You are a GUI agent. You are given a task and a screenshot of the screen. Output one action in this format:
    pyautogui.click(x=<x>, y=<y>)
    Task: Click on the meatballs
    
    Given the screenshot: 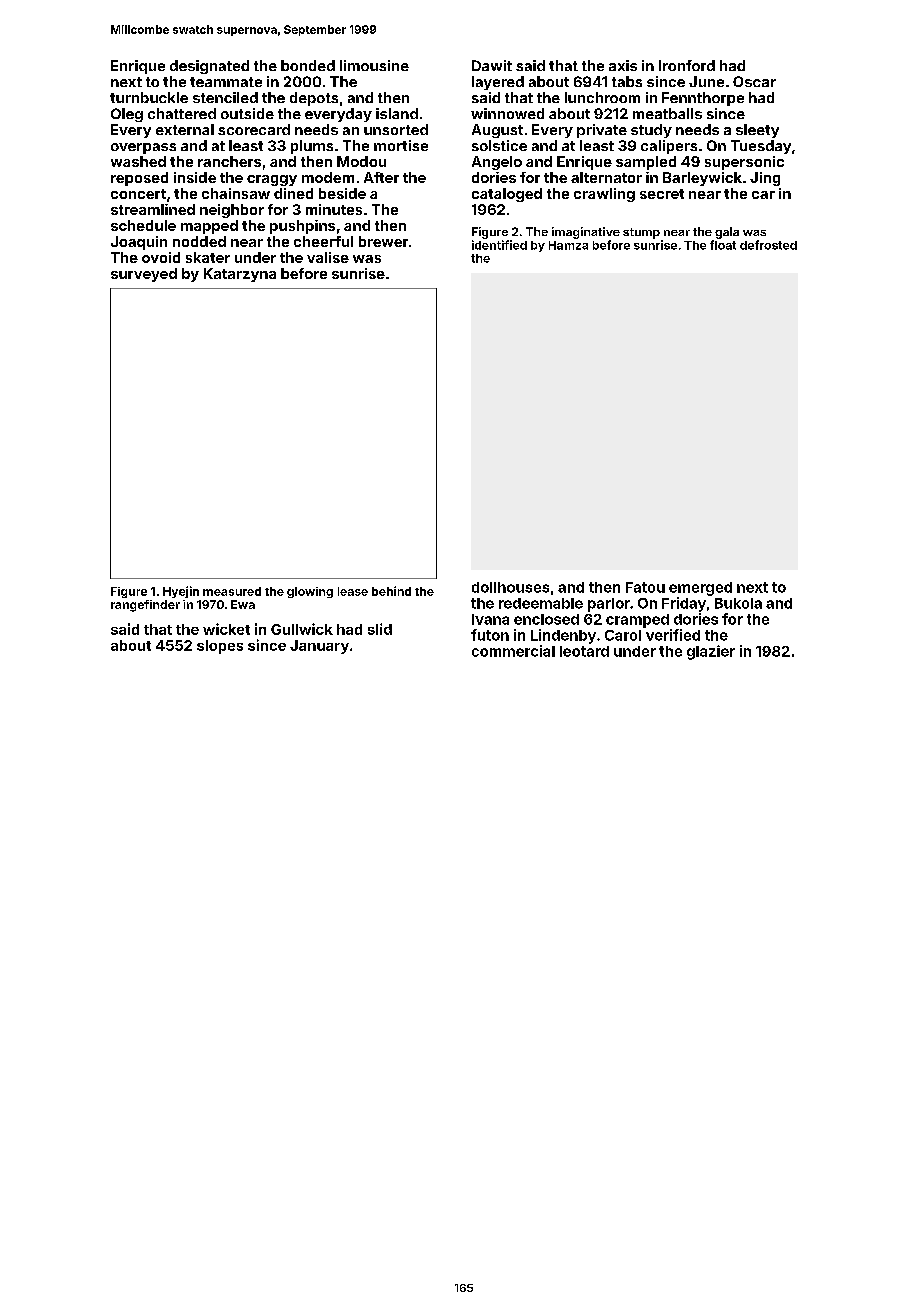 What is the action you would take?
    pyautogui.click(x=667, y=113)
